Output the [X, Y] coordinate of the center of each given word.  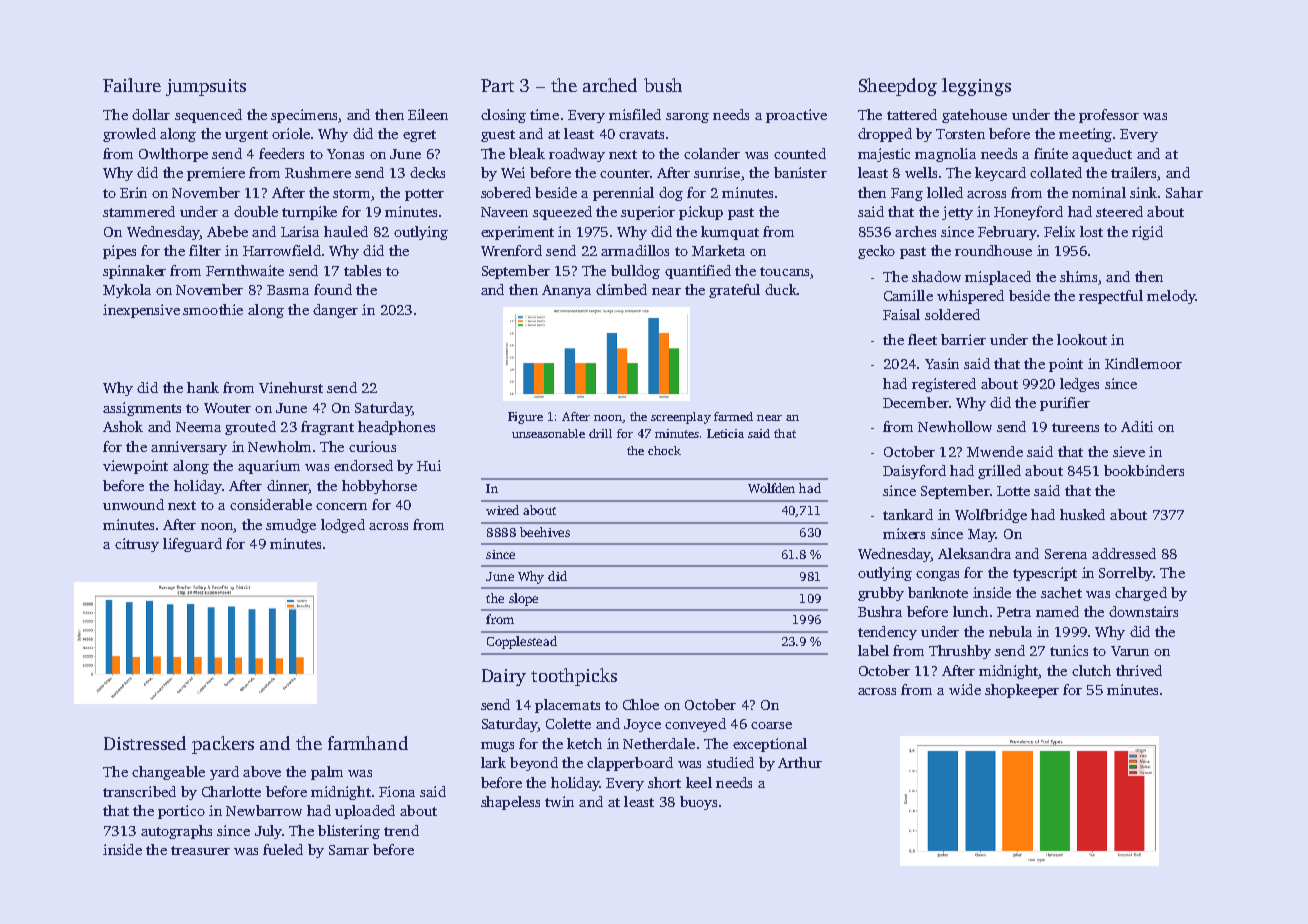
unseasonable [548, 433]
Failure [132, 85]
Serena [1066, 554]
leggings [976, 87]
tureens [1075, 427]
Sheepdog [898, 87]
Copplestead [522, 642]
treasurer [200, 850]
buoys [698, 803]
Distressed [145, 743]
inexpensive [141, 311]
